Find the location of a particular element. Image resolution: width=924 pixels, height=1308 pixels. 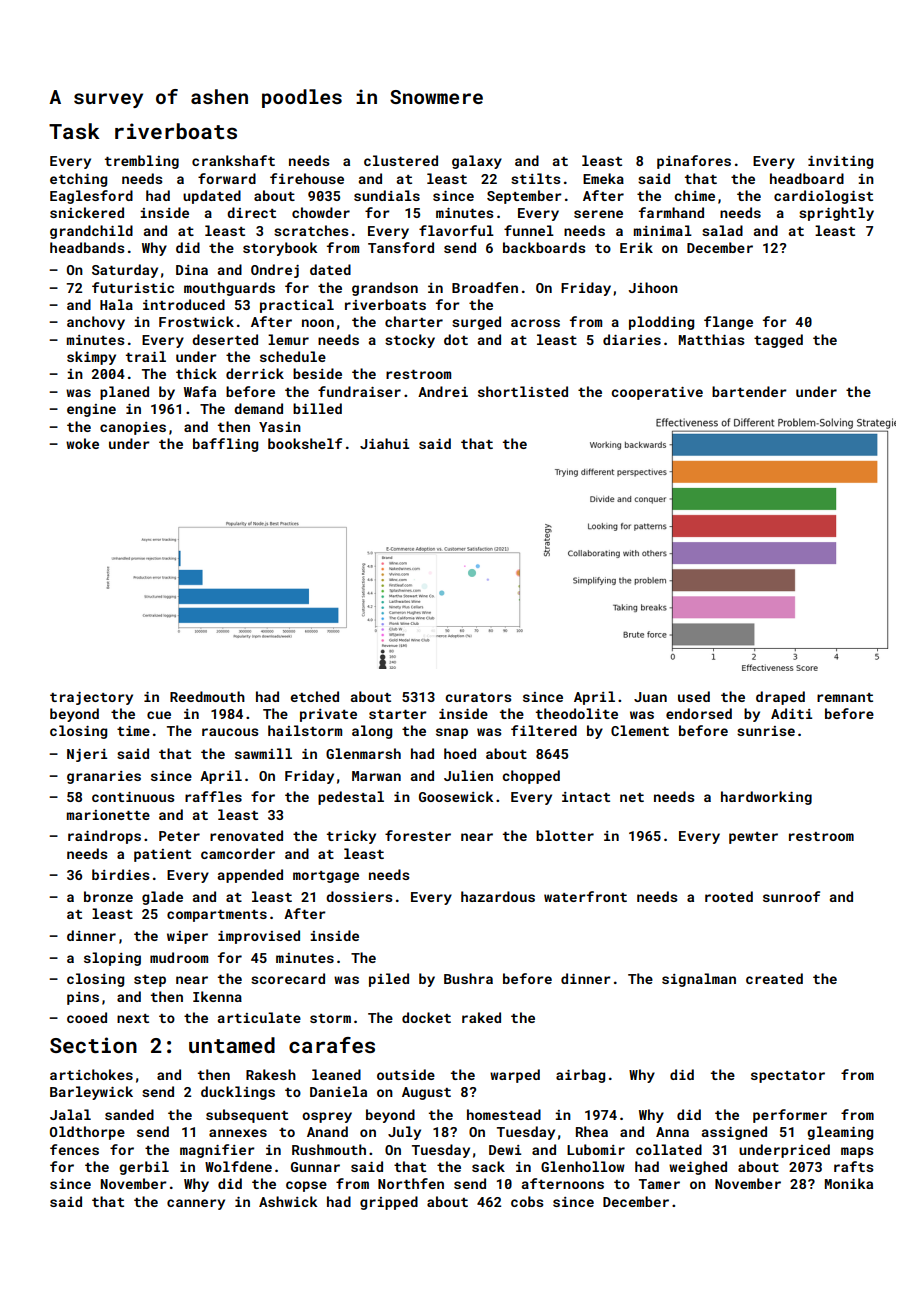

woke is located at coordinates (82, 443).
